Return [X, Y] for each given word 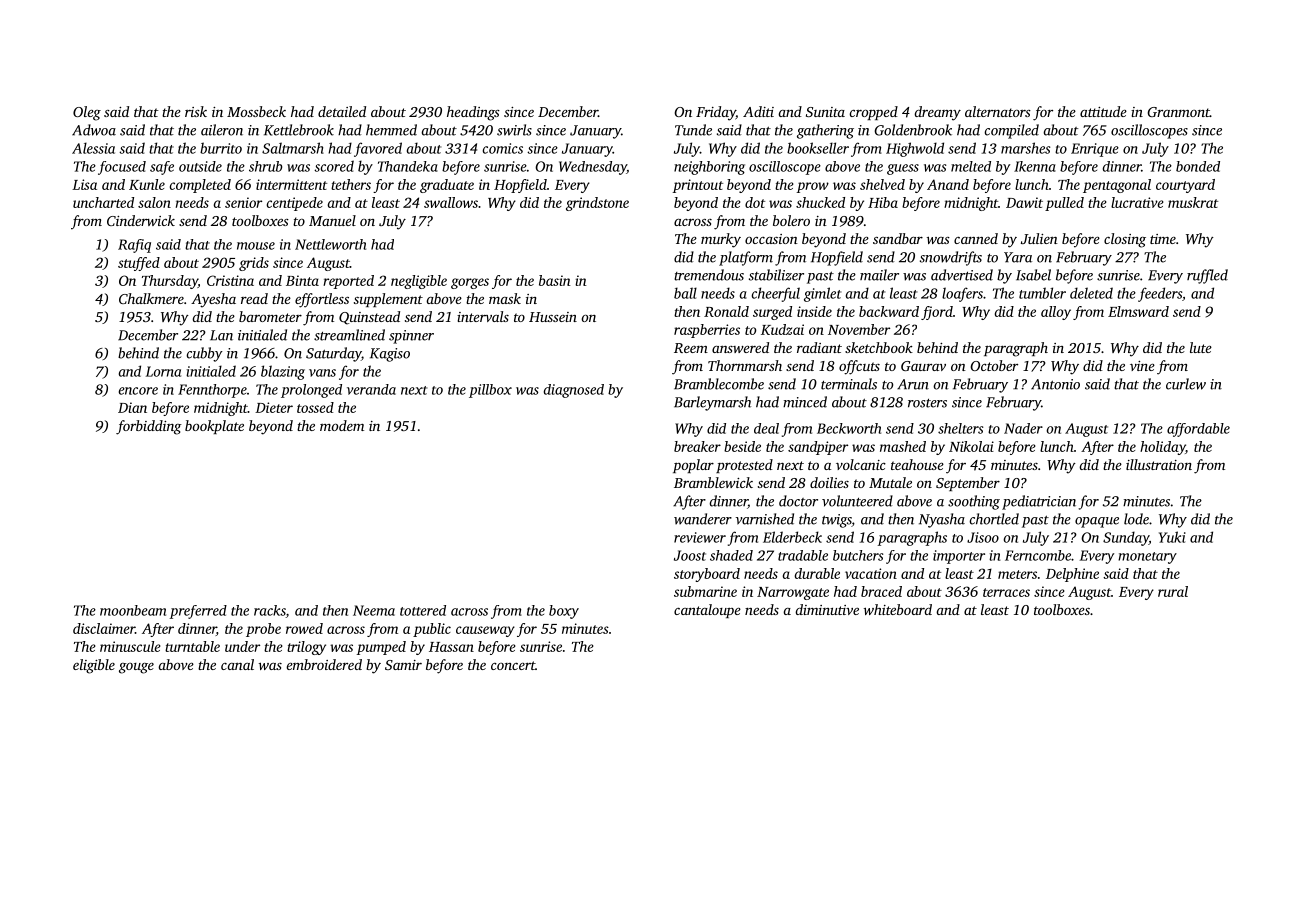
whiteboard [898, 609]
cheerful [776, 294]
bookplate [214, 427]
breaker [697, 446]
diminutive [827, 609]
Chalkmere [151, 298]
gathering [825, 131]
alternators [998, 111]
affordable [1198, 430]
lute [1201, 347]
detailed [342, 111]
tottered [423, 610]
